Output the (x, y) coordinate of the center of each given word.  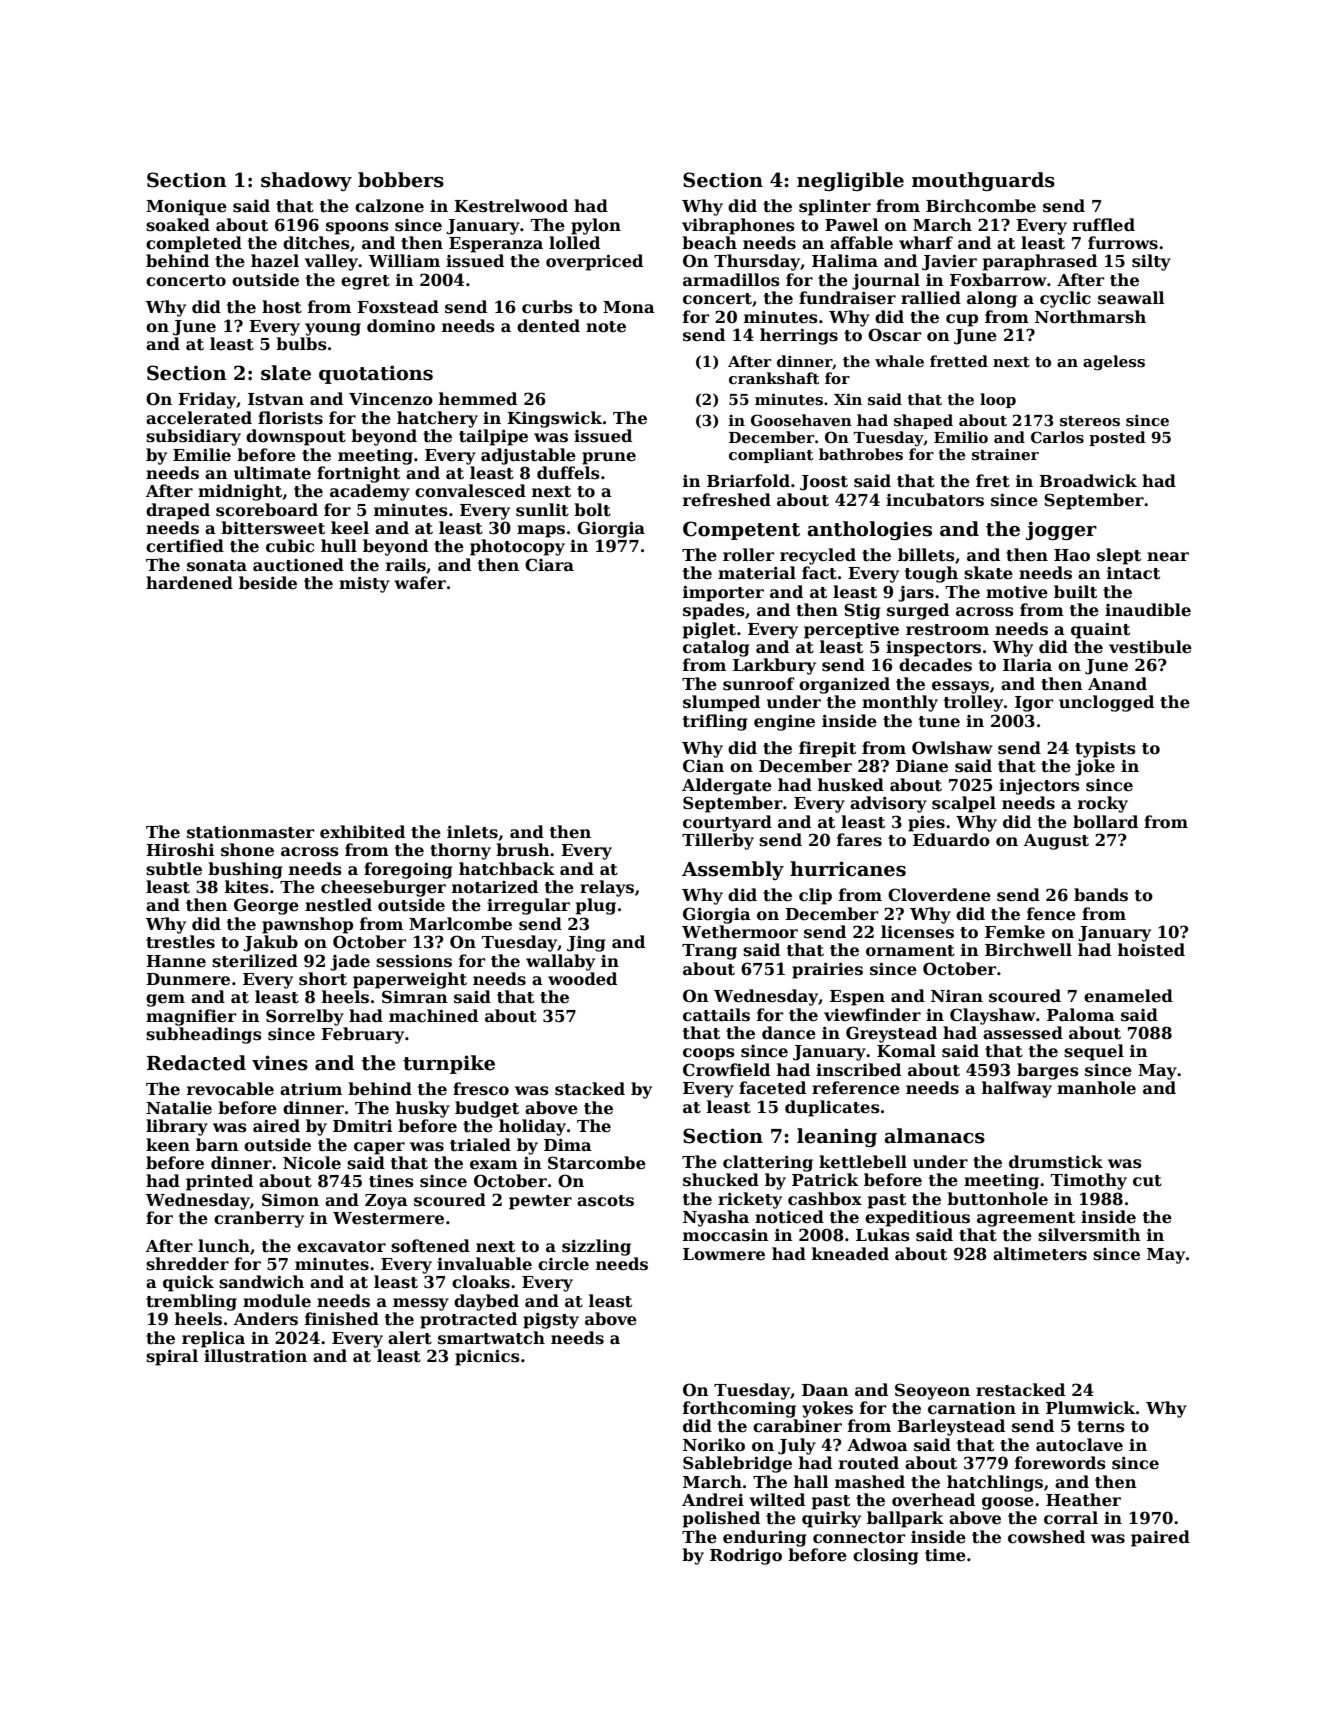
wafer (420, 583)
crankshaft (774, 378)
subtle (174, 869)
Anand (1117, 684)
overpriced (594, 262)
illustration (255, 1356)
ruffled (1104, 225)
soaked (178, 225)
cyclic (1065, 299)
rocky (1103, 804)
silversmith (1089, 1235)
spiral (172, 1357)
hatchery (437, 419)
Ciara (549, 565)
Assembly (733, 870)
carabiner (797, 1426)
